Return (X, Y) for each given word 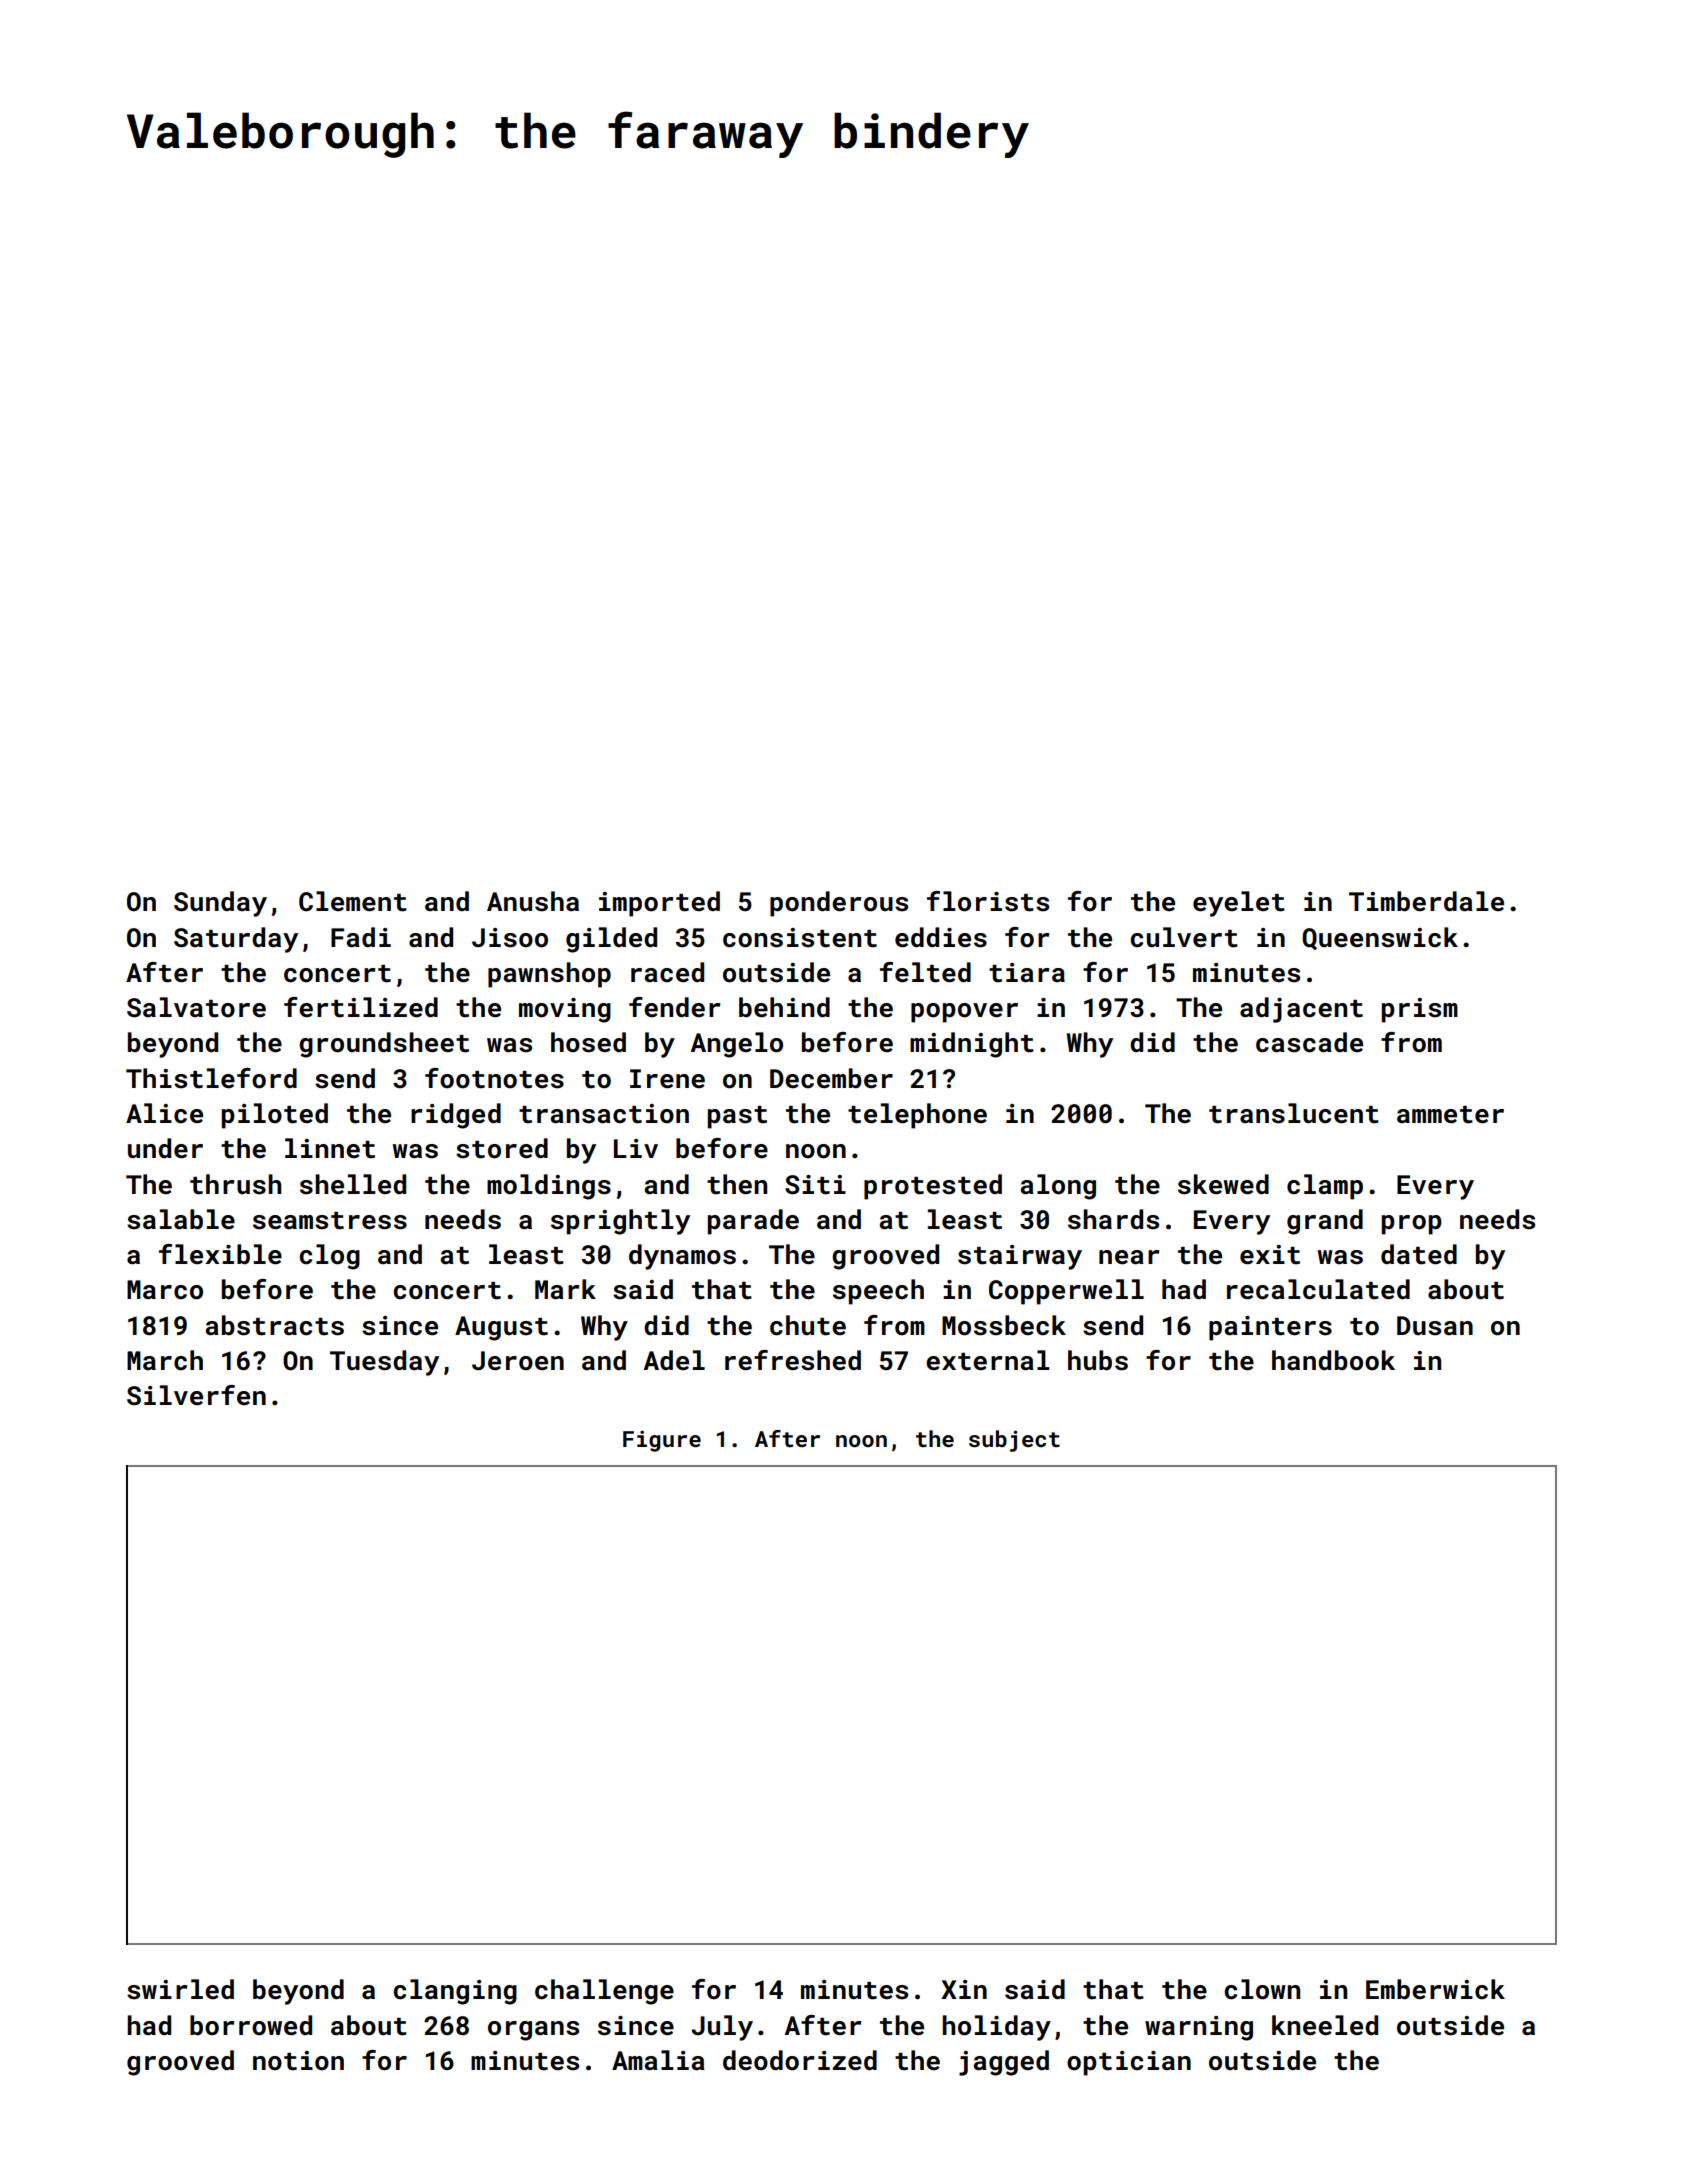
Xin (964, 1989)
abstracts (274, 1325)
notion (298, 2061)
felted (925, 972)
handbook (1333, 1360)
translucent (1294, 1113)
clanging (455, 1992)
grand (1325, 1222)
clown (1262, 1989)
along (1058, 1187)
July (722, 2028)
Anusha (533, 901)
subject (1014, 1441)
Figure (662, 1441)
